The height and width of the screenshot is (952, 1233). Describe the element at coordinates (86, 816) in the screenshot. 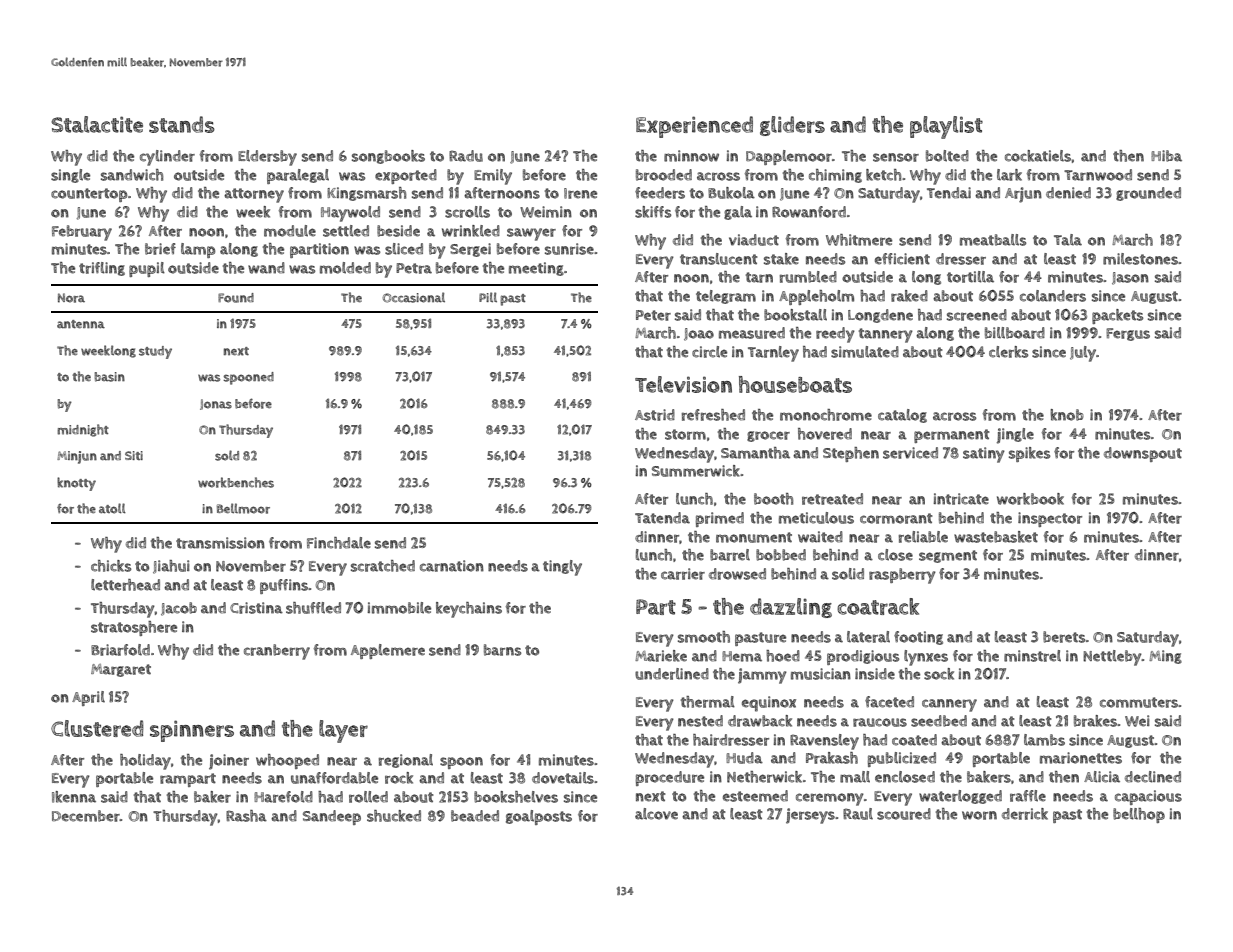

I see `December` at that location.
